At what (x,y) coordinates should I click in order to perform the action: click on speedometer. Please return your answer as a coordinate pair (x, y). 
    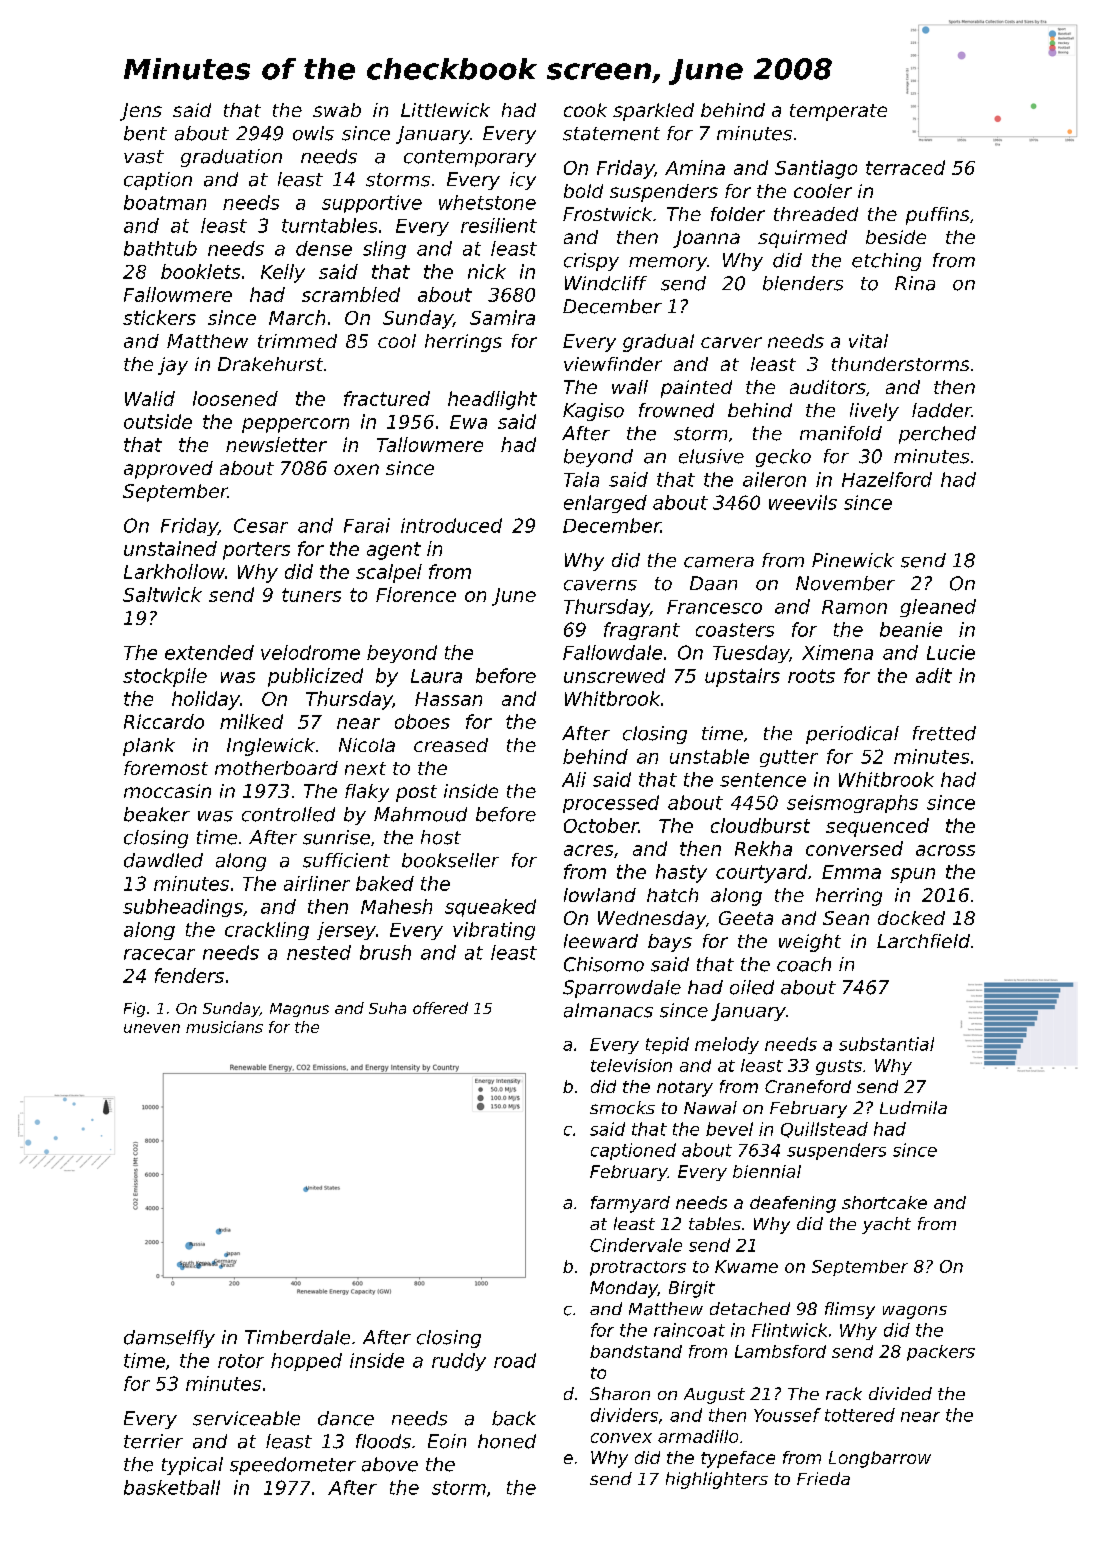
    Looking at the image, I should click on (293, 1466).
